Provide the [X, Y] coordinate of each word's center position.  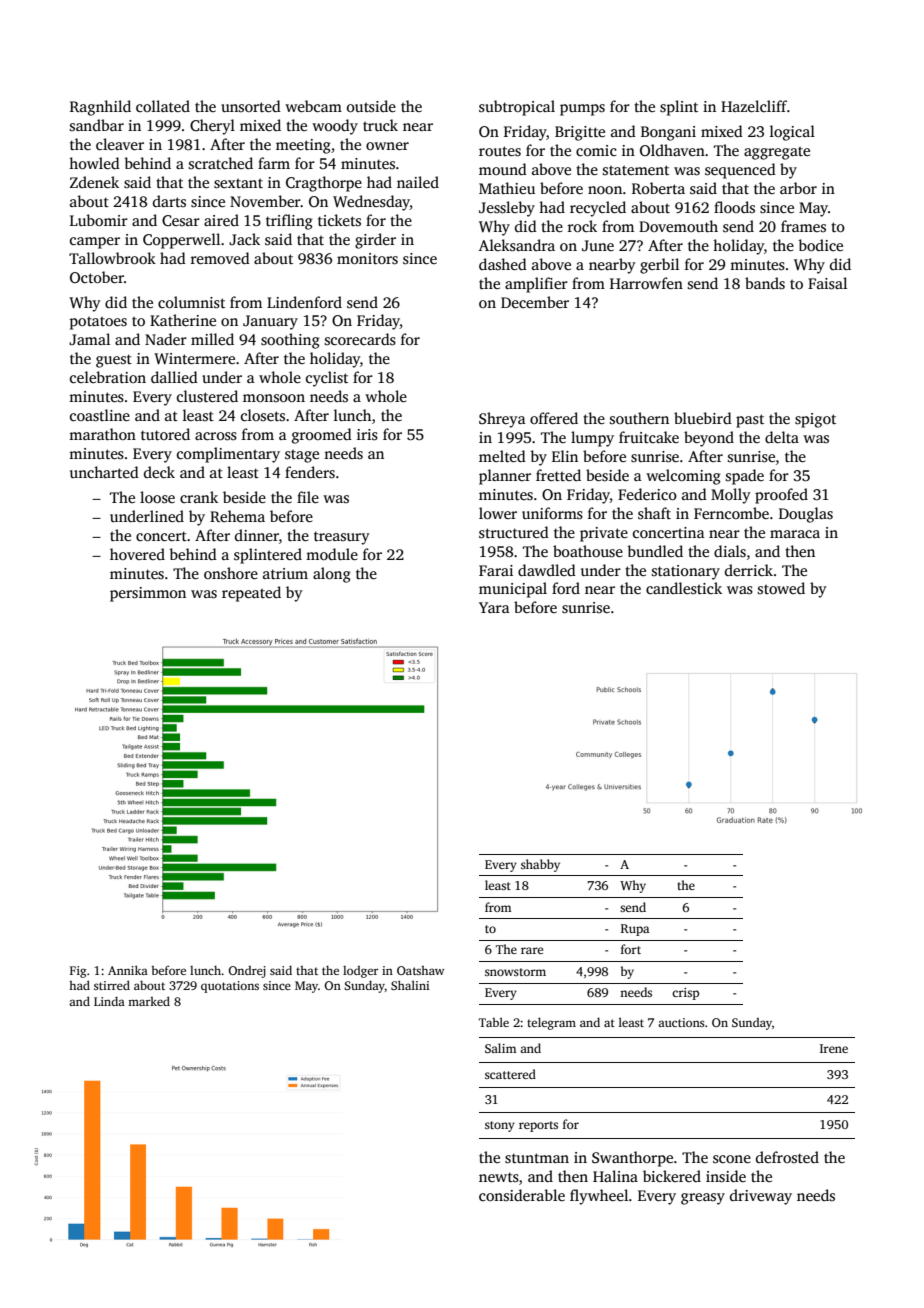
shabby [540, 865]
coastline [100, 415]
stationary [686, 572]
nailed [418, 182]
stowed [781, 588]
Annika [128, 970]
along [332, 575]
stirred [112, 985]
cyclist [327, 379]
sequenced [740, 171]
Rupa [635, 930]
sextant [238, 183]
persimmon [148, 594]
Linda [109, 1001]
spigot [815, 420]
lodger [360, 972]
